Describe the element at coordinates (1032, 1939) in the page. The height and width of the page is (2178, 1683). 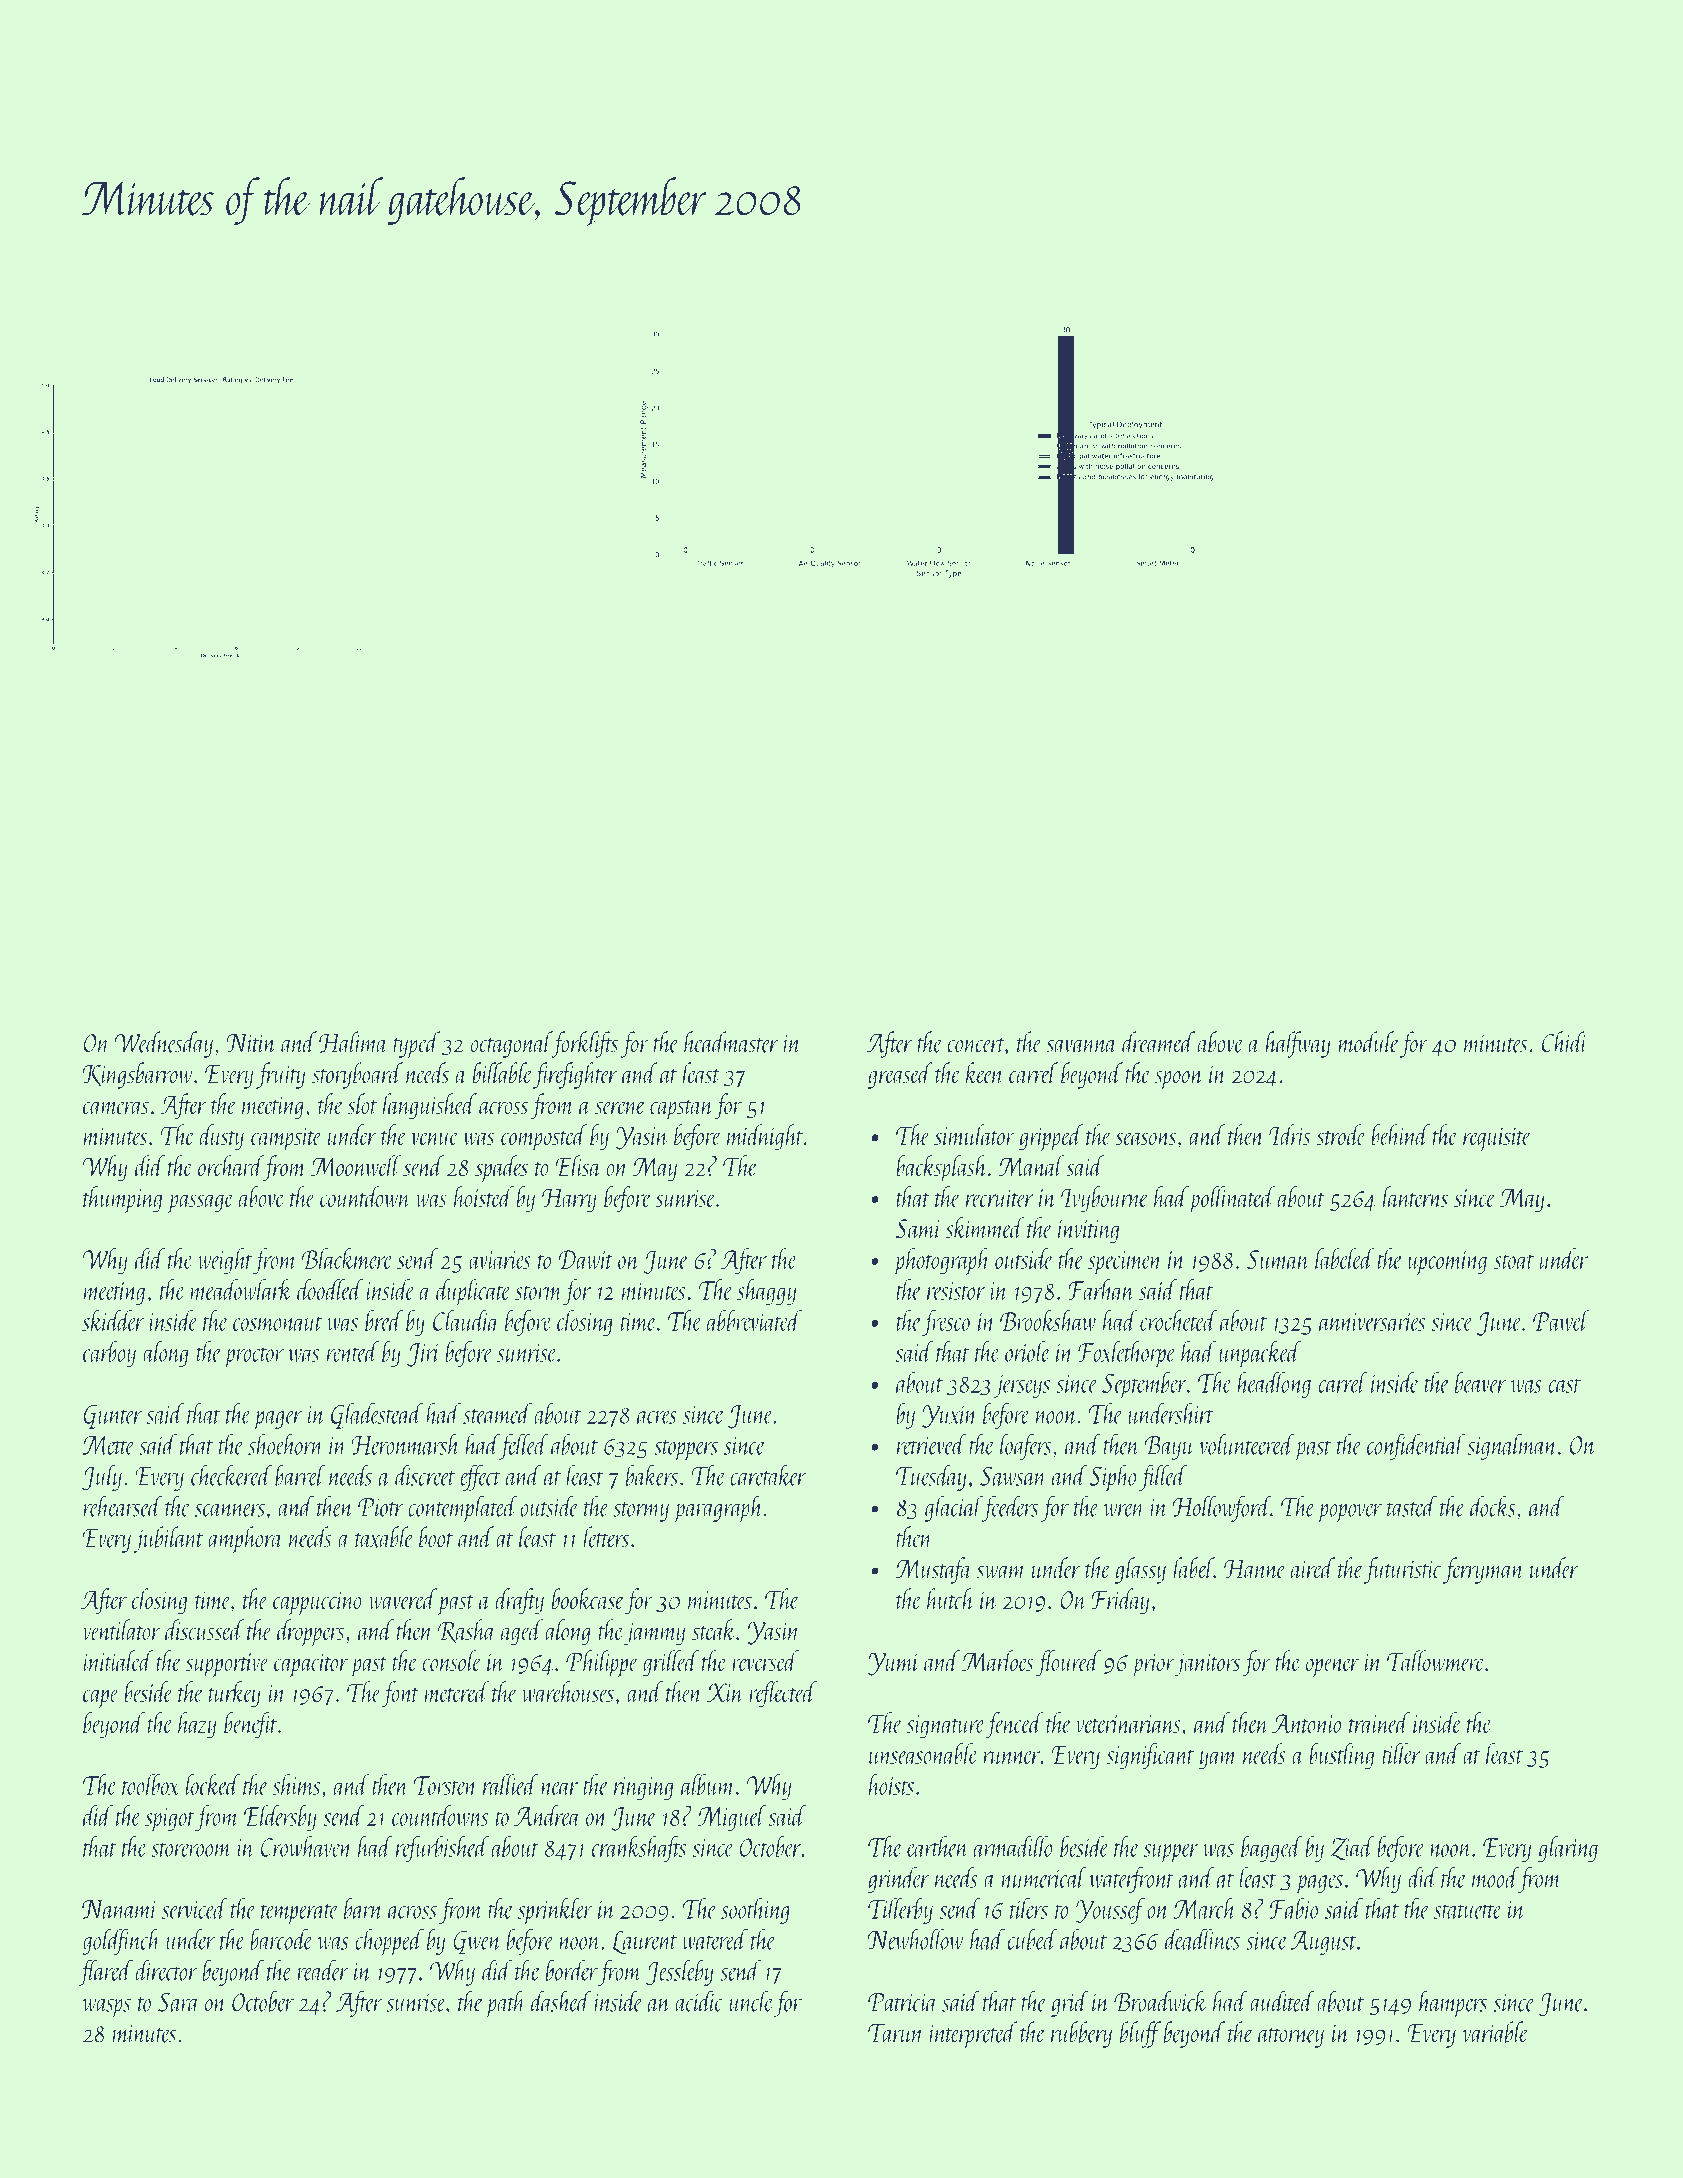
I see `cubed` at that location.
